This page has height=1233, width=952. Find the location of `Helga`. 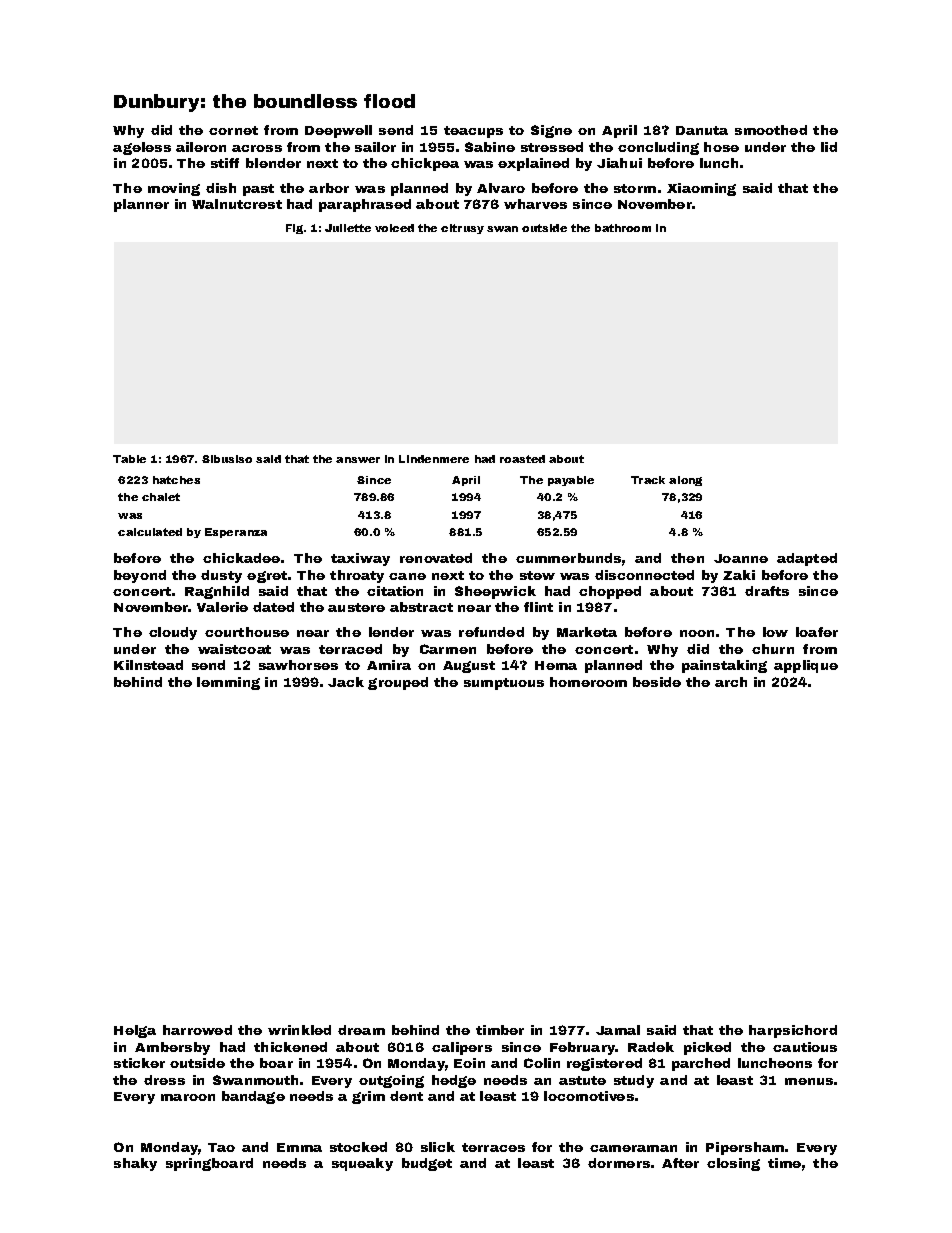

Helga is located at coordinates (135, 1031).
